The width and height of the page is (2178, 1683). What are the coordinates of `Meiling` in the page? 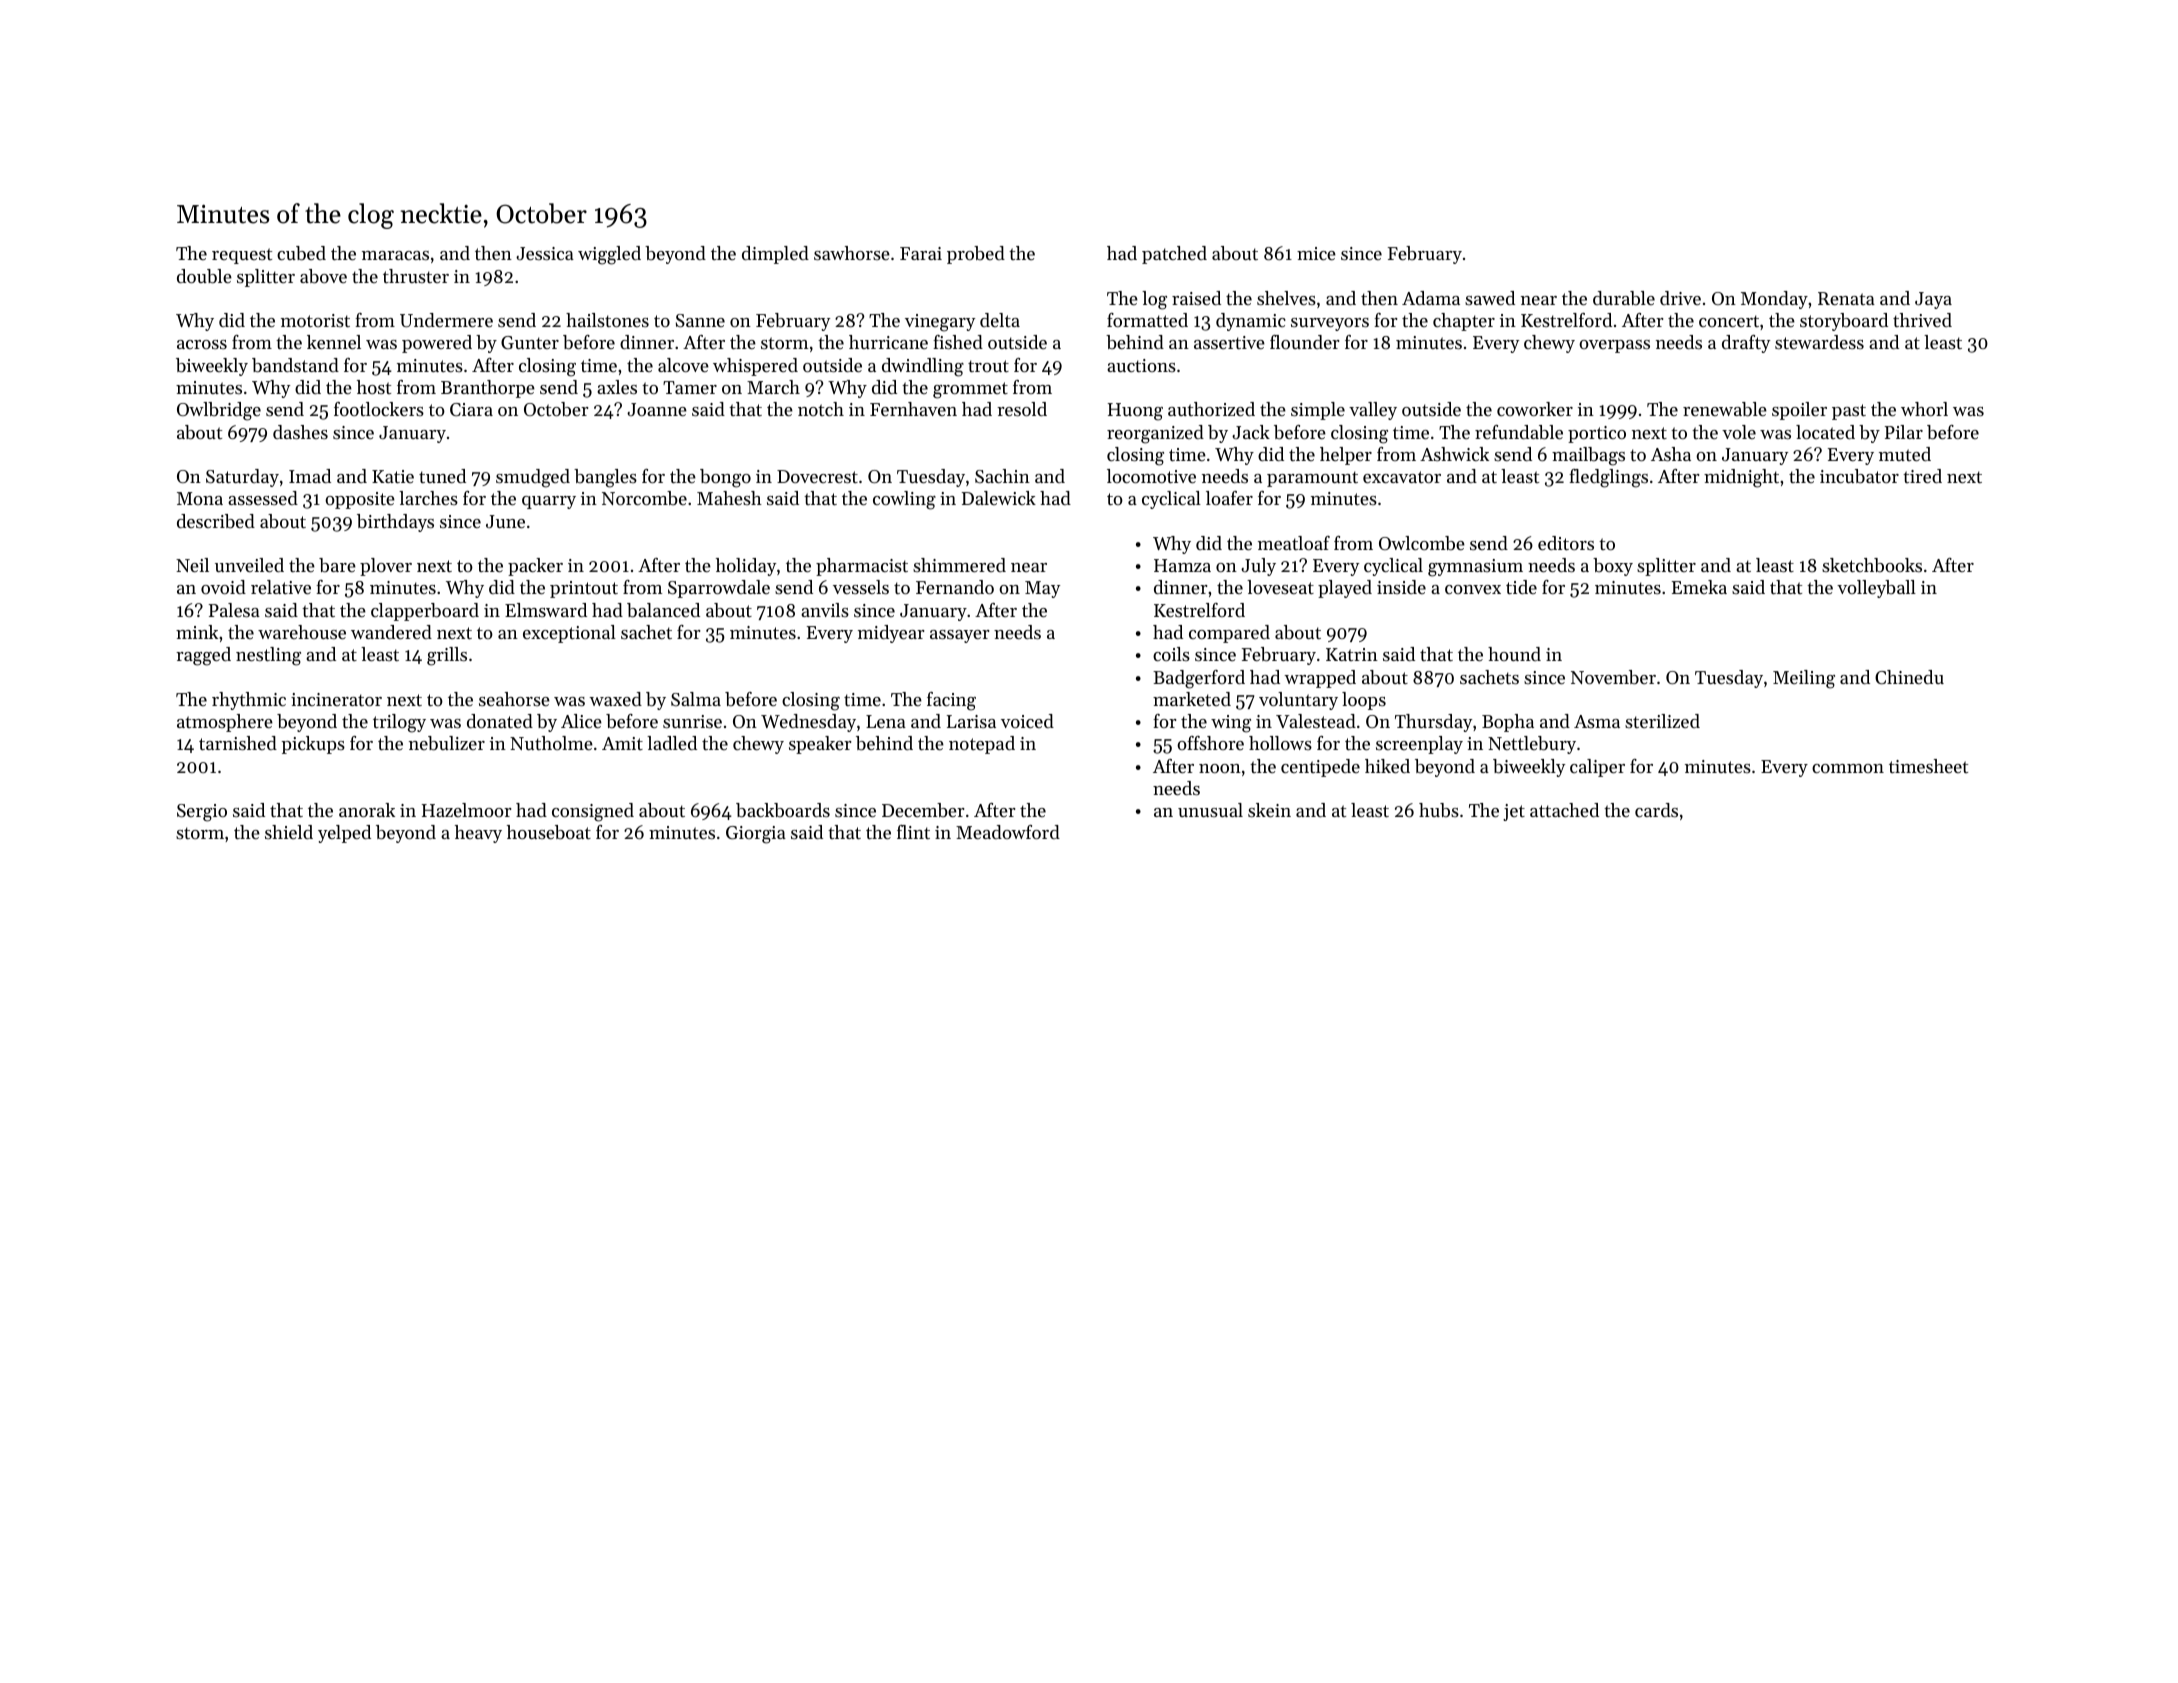 It's located at (1804, 679).
